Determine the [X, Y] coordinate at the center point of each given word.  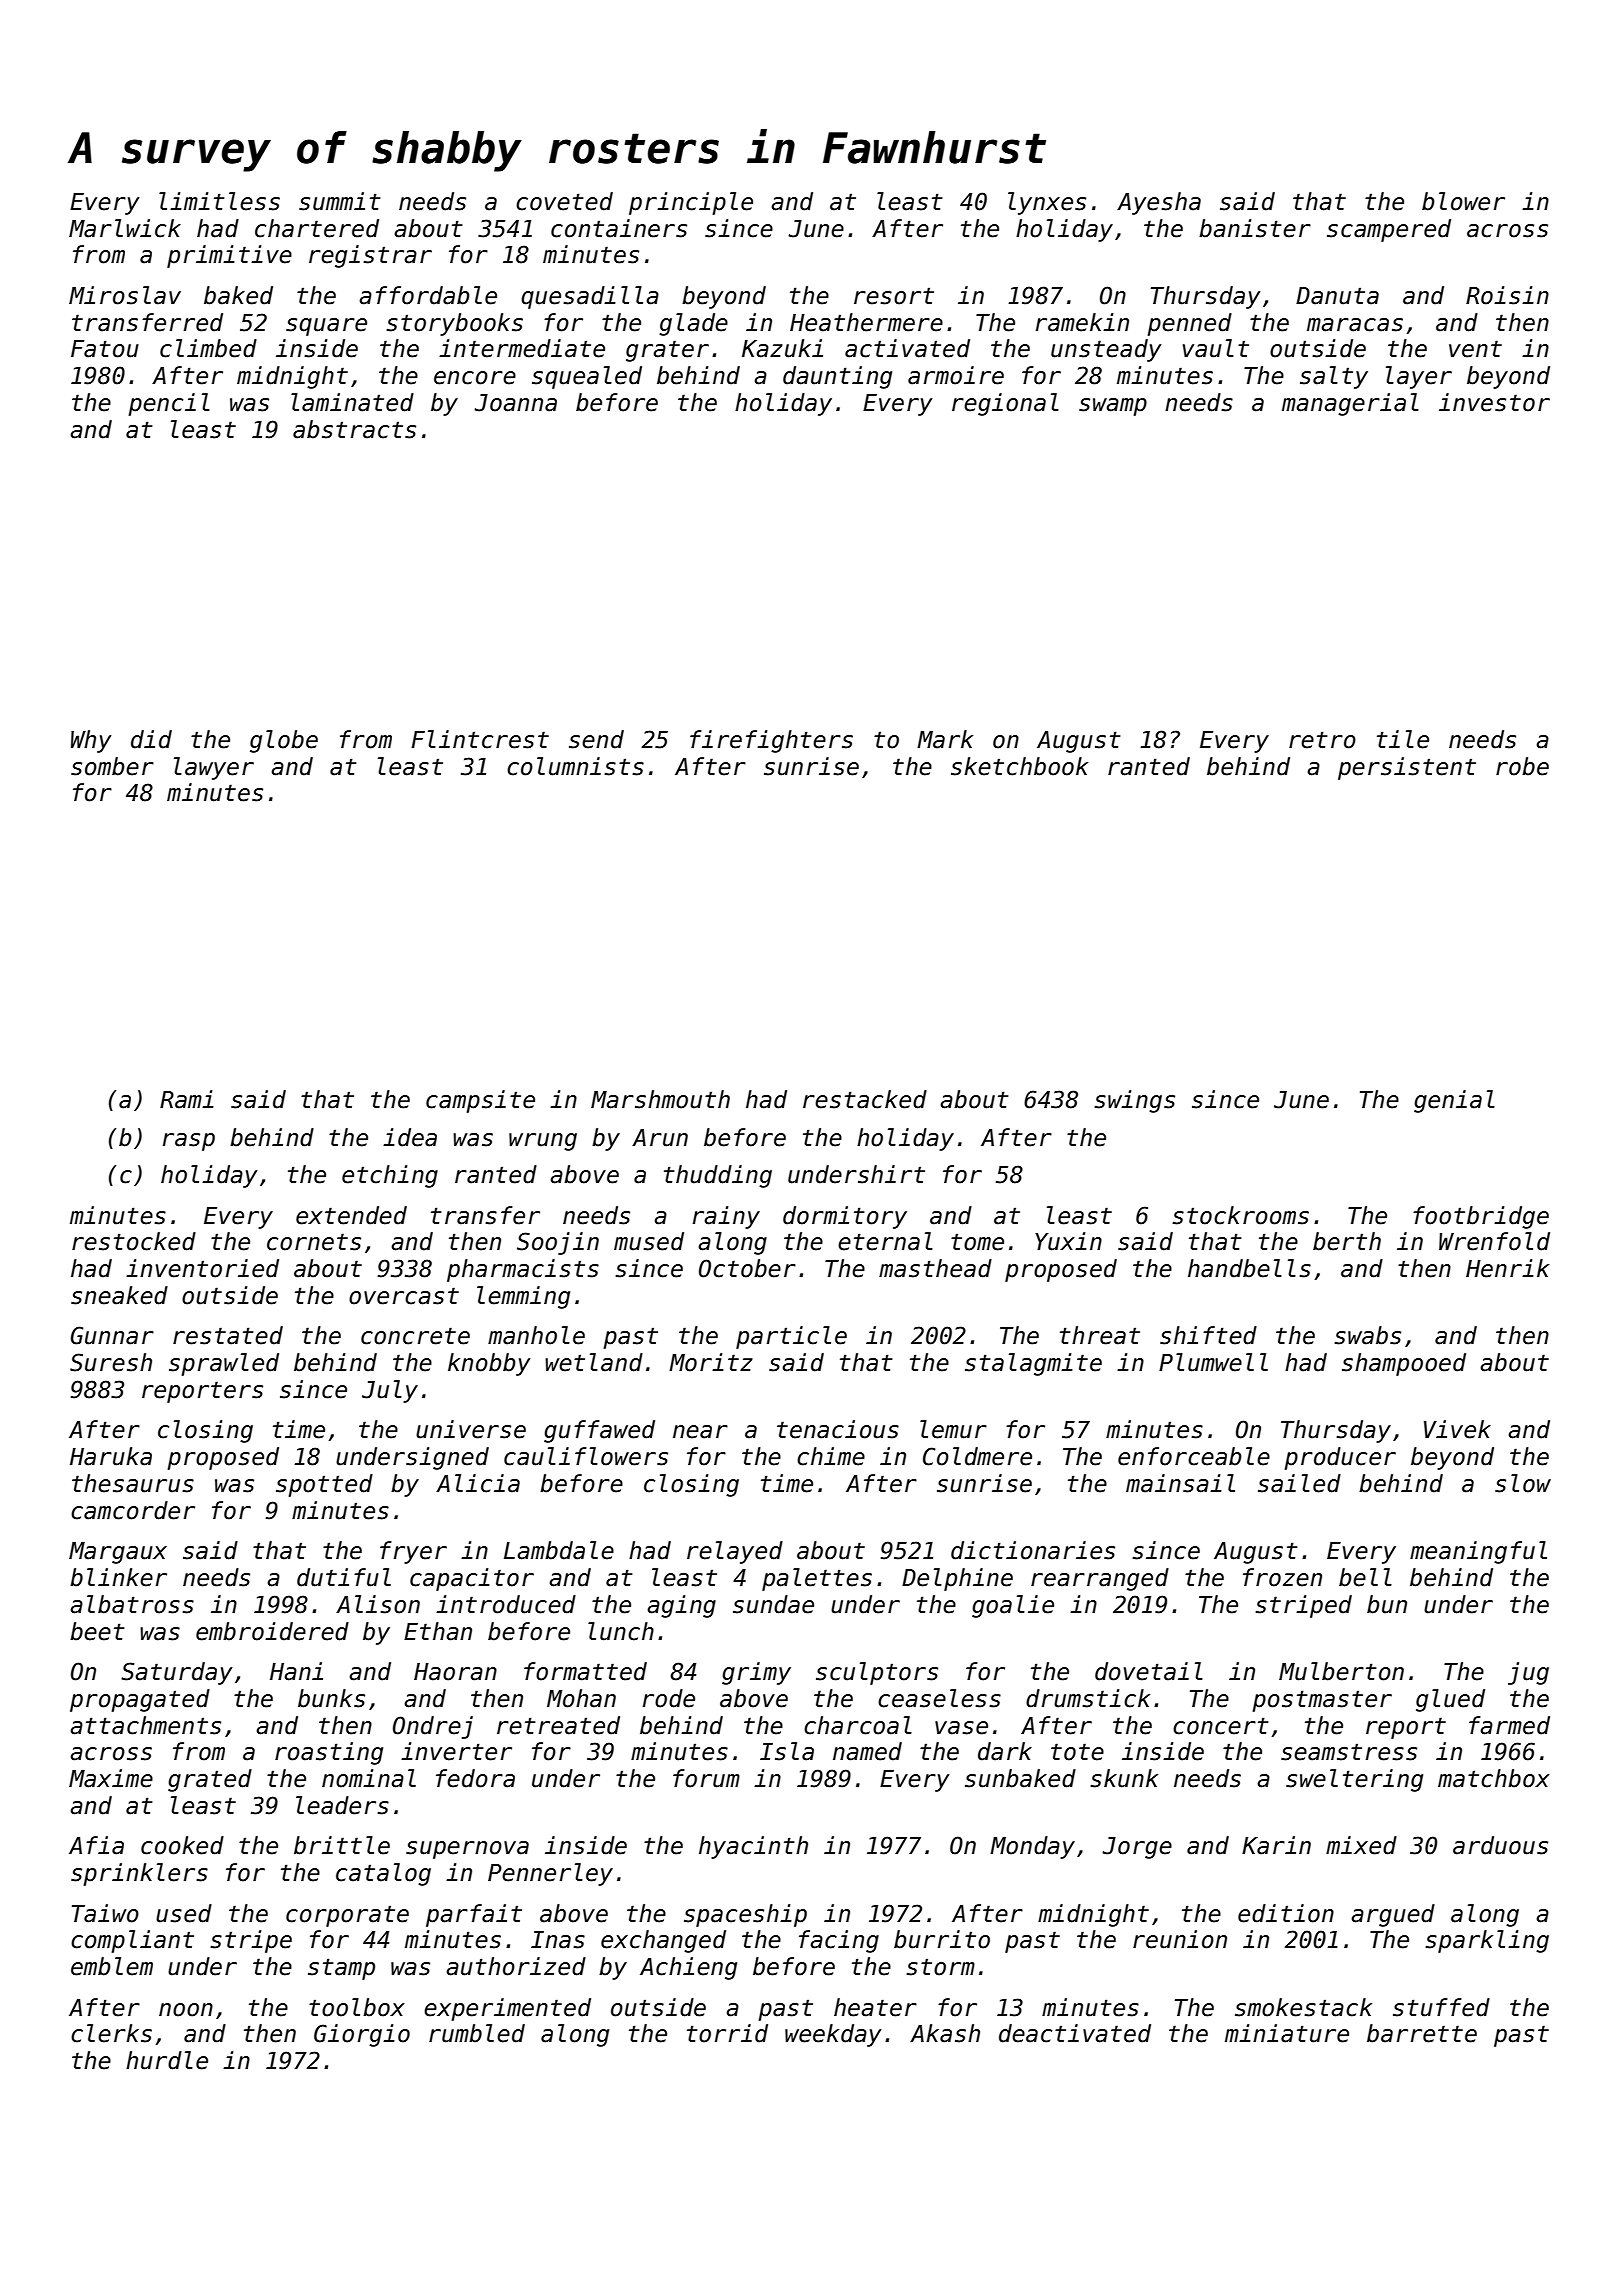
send [596, 739]
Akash [945, 2033]
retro [1322, 740]
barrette [1422, 2033]
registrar [370, 256]
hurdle [167, 2060]
